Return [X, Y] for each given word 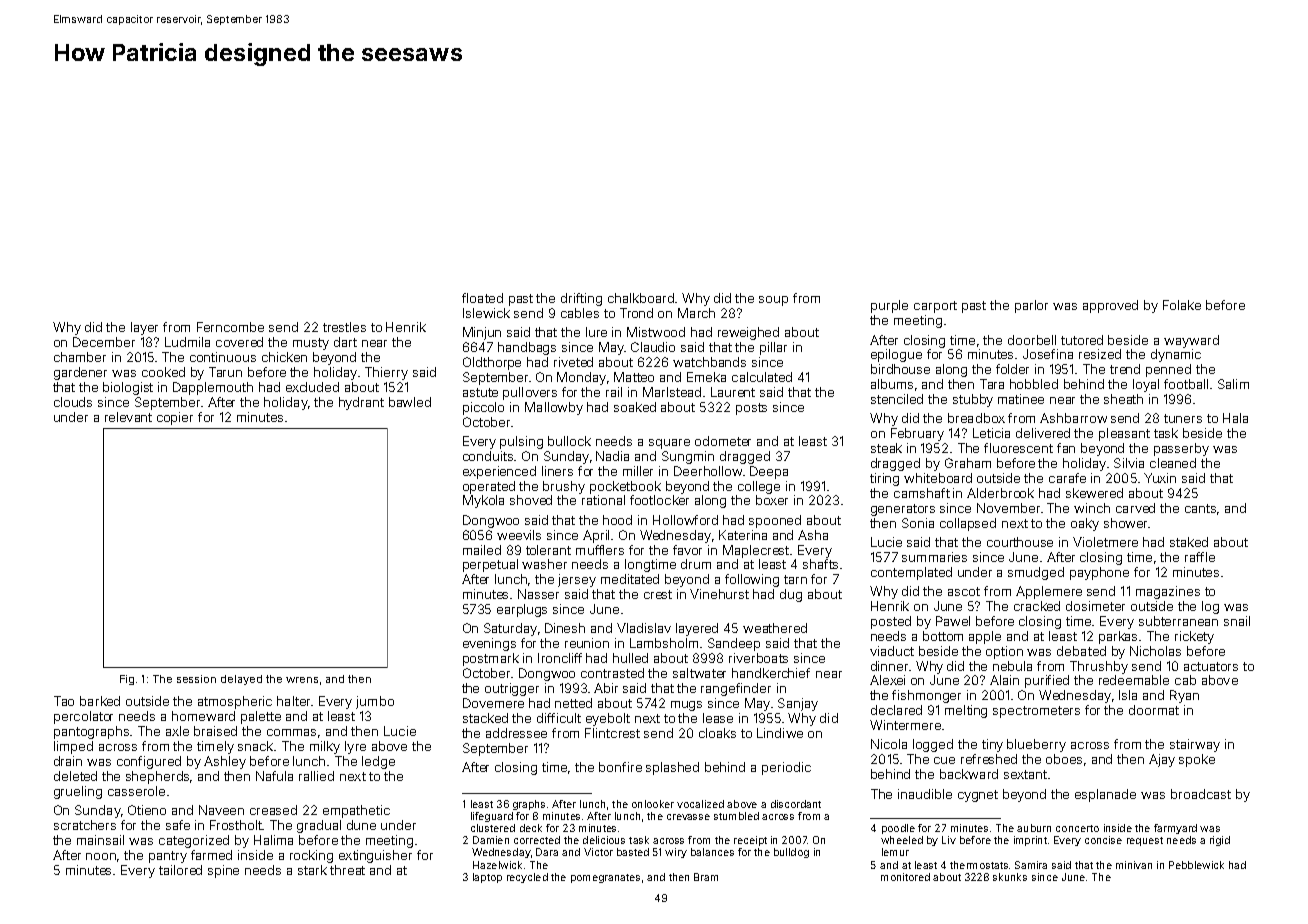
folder [1012, 369]
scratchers [85, 825]
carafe [1067, 478]
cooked [163, 372]
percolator [83, 717]
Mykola [483, 501]
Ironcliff [560, 658]
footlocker [659, 500]
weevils [519, 535]
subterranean [1178, 621]
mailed [482, 550]
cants [1200, 508]
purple [889, 306]
